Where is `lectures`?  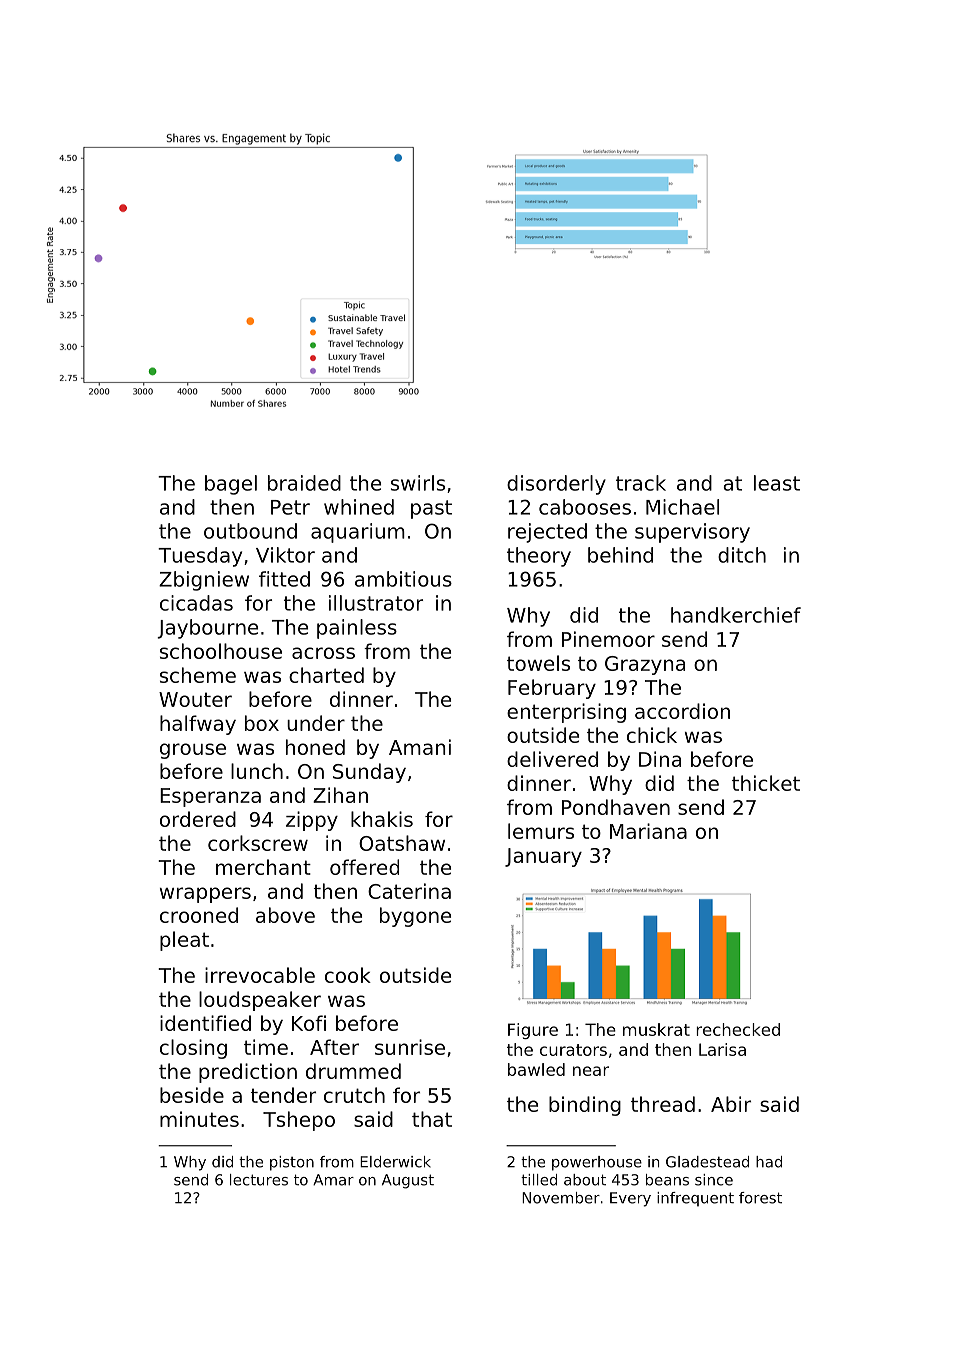
lectures is located at coordinates (259, 1180).
